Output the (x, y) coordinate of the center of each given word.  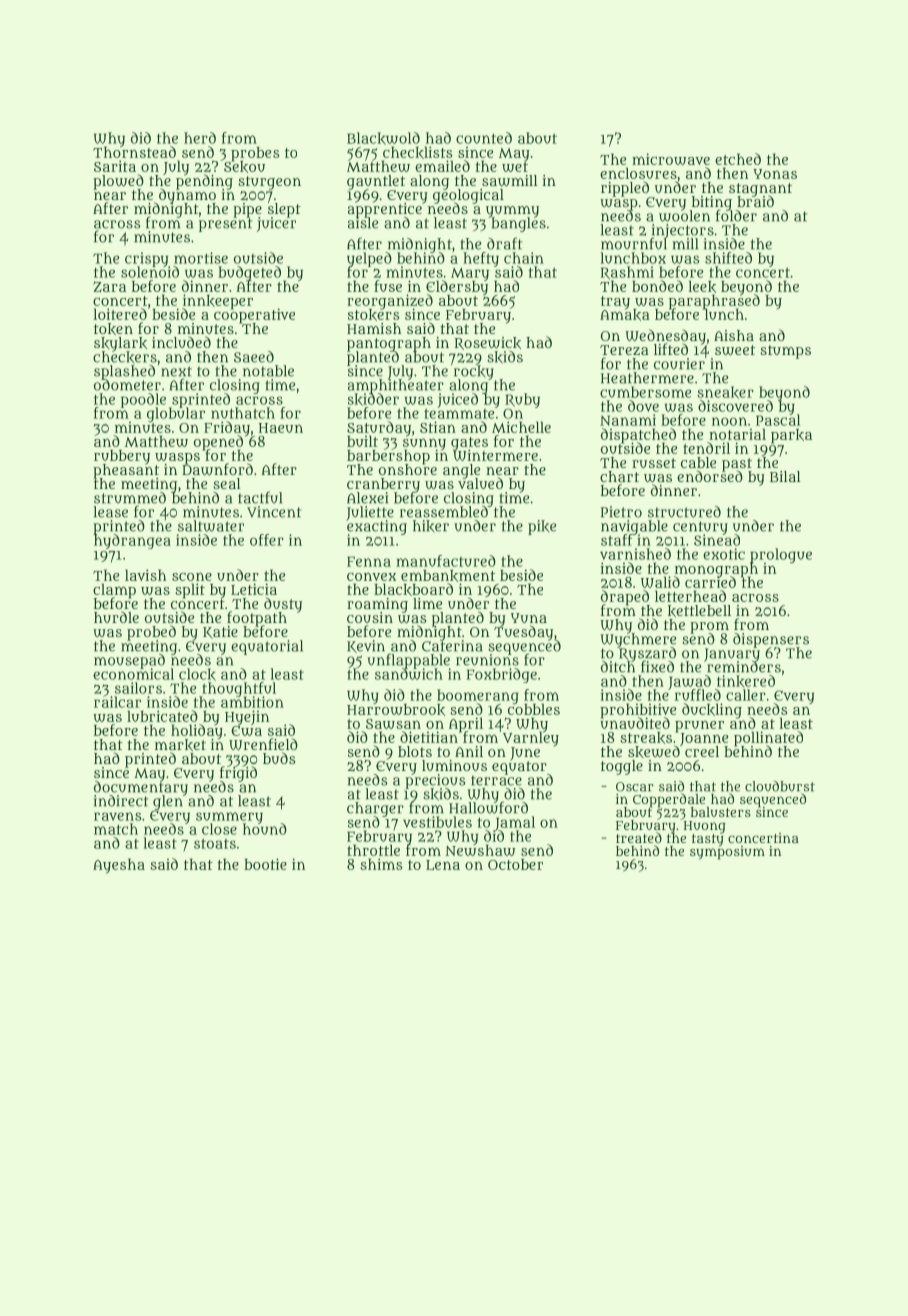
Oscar (635, 787)
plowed (118, 181)
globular (176, 415)
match (116, 829)
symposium (727, 853)
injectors (683, 231)
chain (524, 258)
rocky (474, 372)
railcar (117, 702)
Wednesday (665, 336)
